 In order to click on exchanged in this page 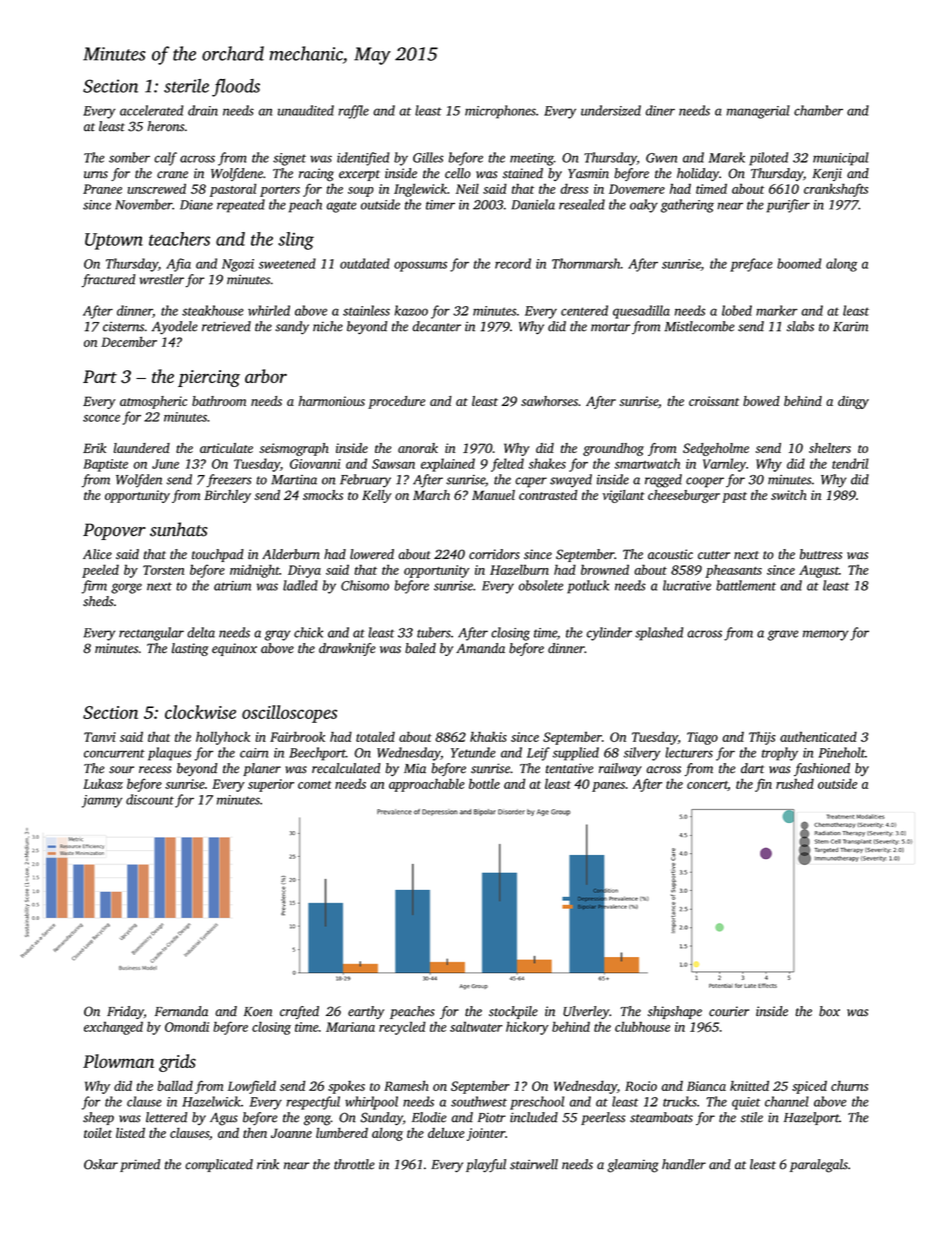, I will do `click(113, 1028)`.
